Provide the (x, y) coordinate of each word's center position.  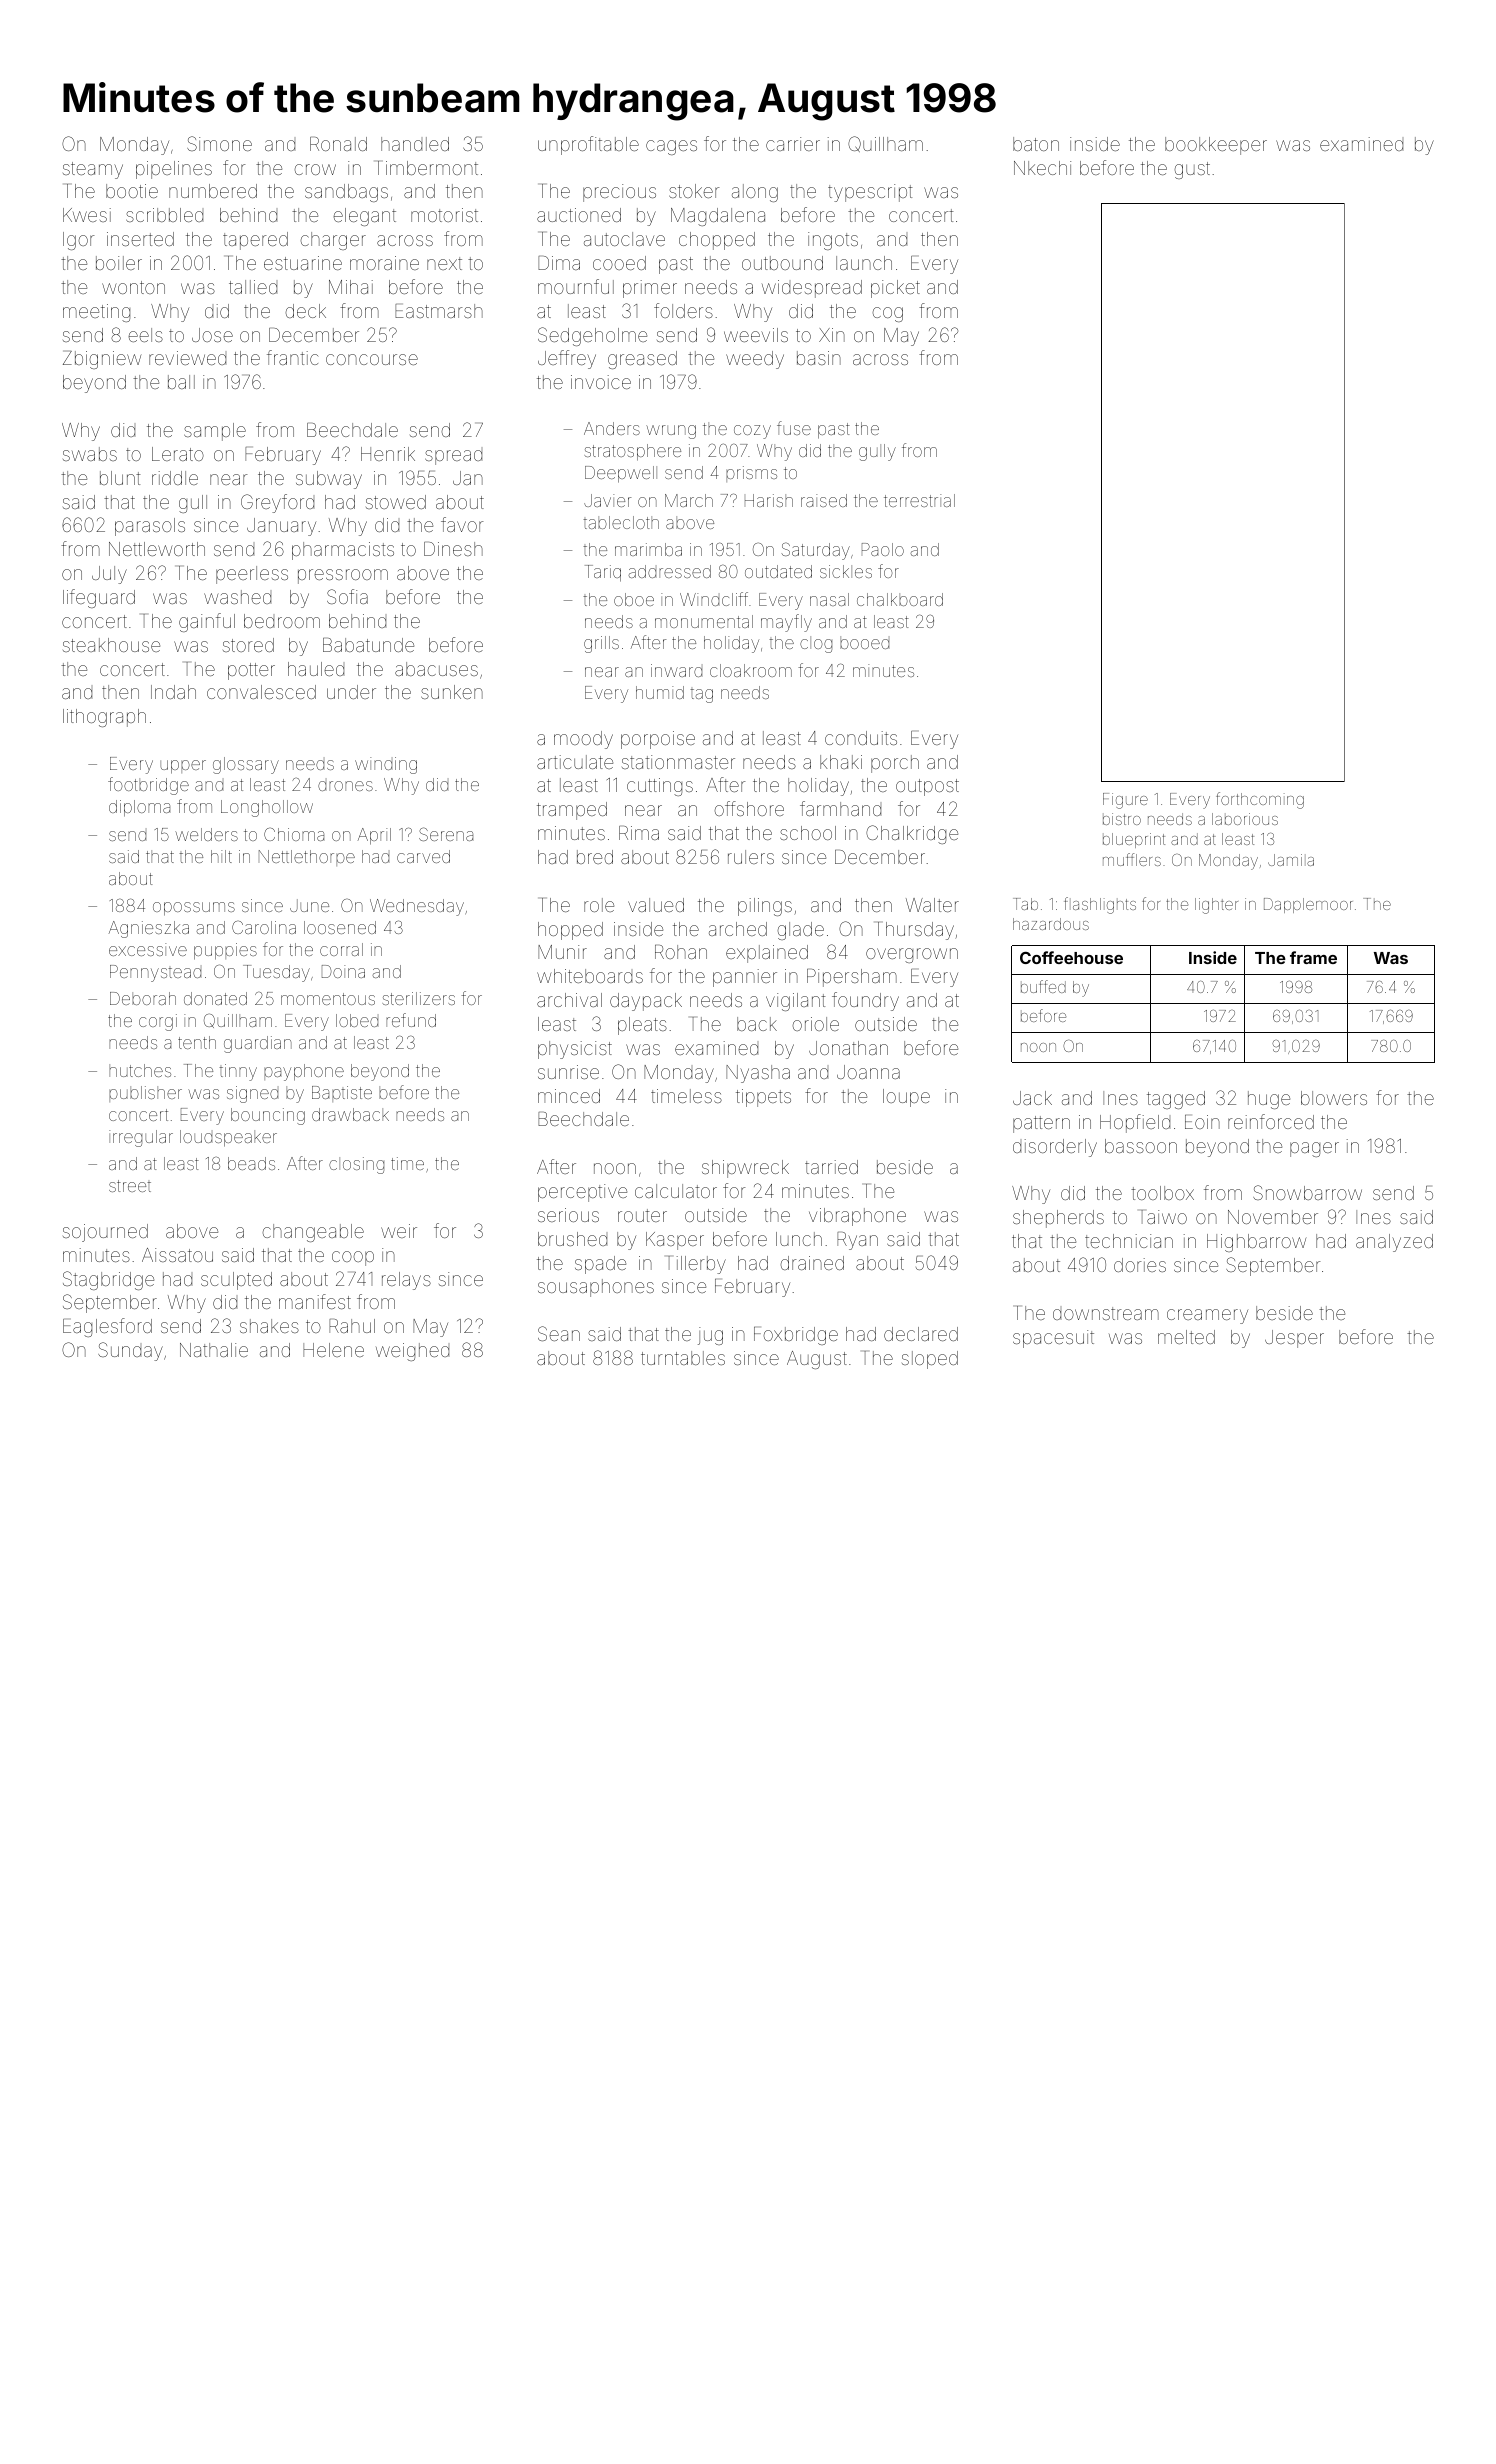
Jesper (1294, 1339)
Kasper (675, 1241)
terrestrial (919, 500)
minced (569, 1096)
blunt (120, 478)
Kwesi (87, 215)
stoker (694, 191)
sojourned (105, 1233)
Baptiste (342, 1094)
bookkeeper (1216, 146)
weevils (756, 335)
